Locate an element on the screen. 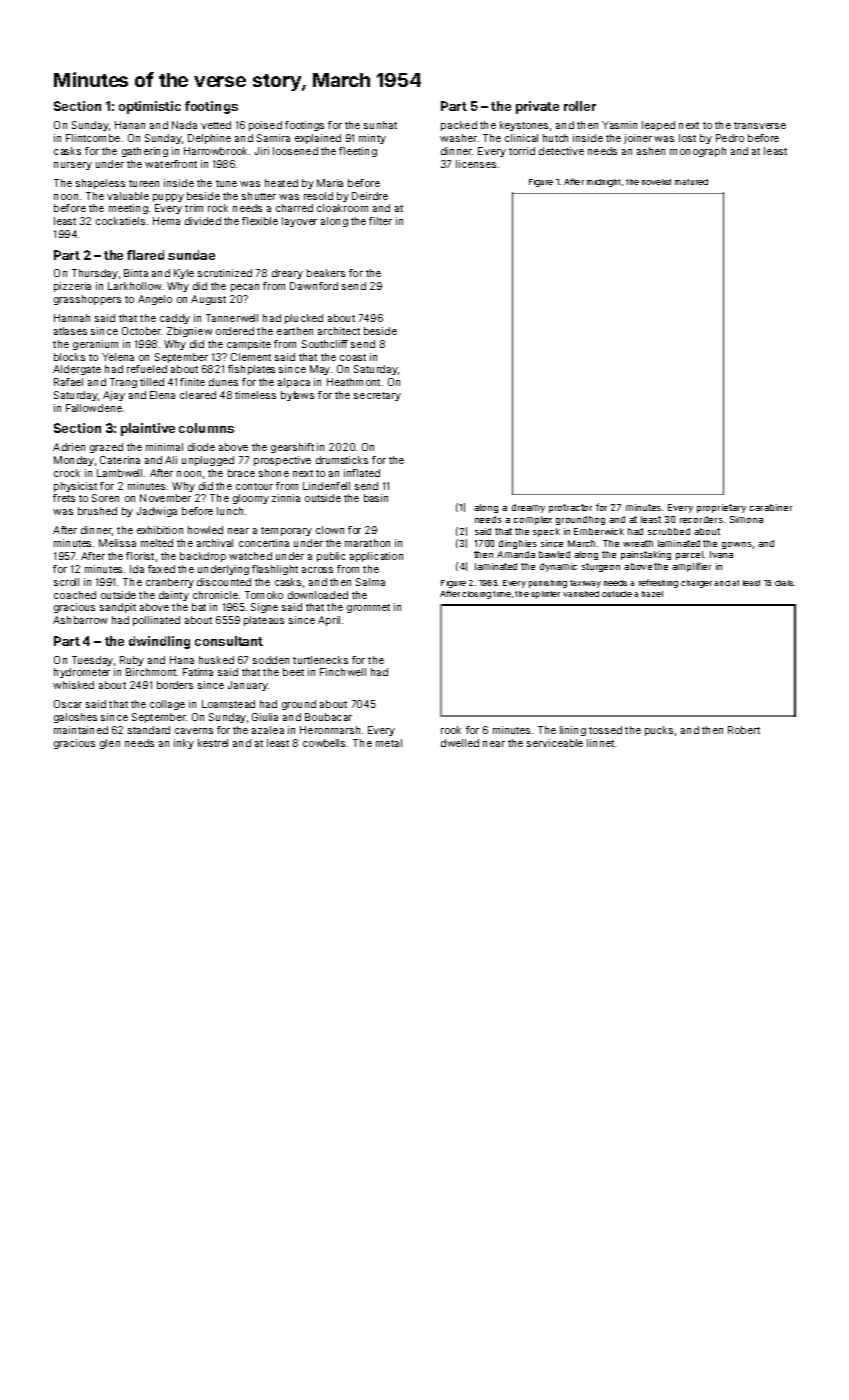  plaintive is located at coordinates (148, 429).
